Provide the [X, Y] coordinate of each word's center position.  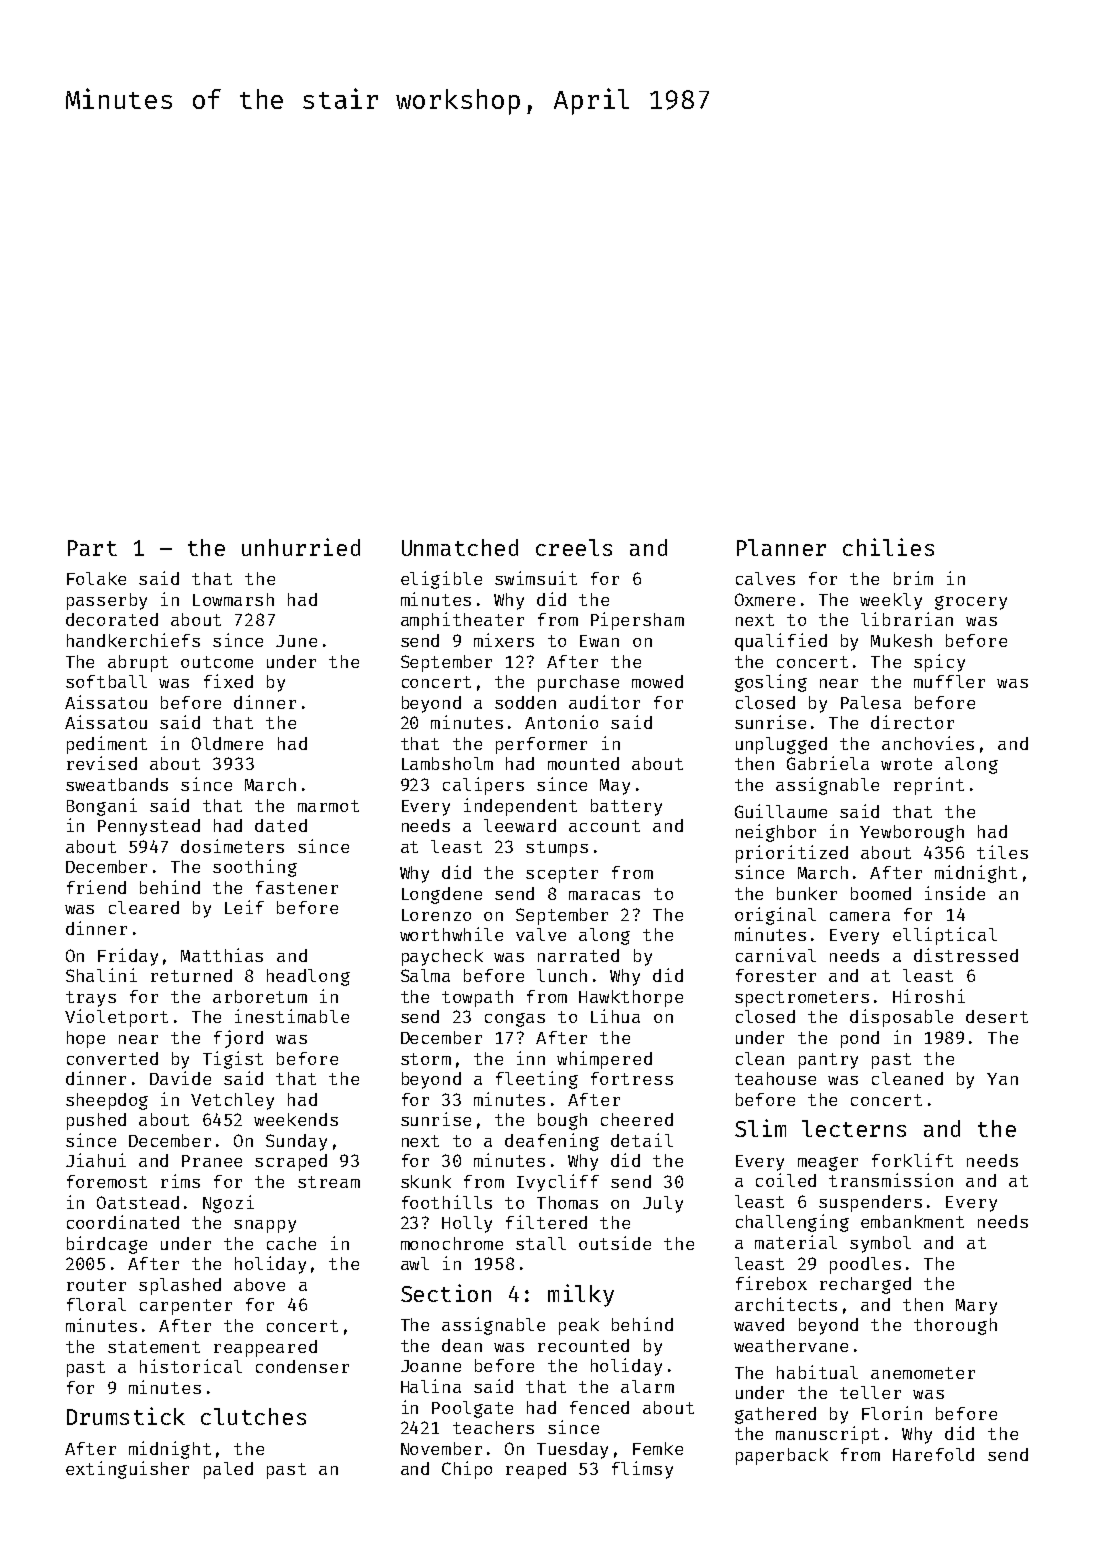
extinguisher [127, 1470]
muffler [949, 681]
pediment [107, 745]
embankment [912, 1221]
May [615, 787]
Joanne [431, 1366]
